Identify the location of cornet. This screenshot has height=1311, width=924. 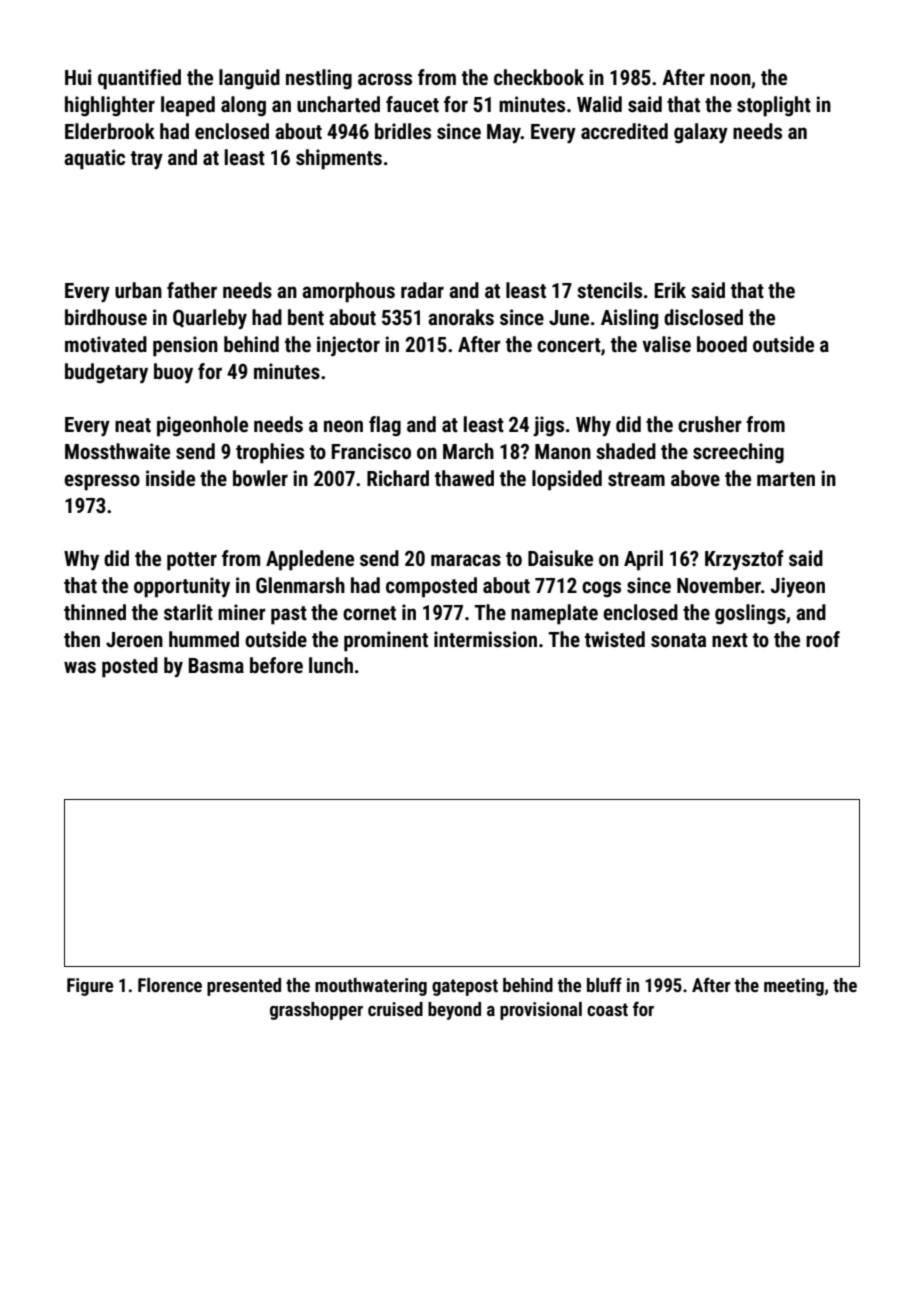
(369, 613).
